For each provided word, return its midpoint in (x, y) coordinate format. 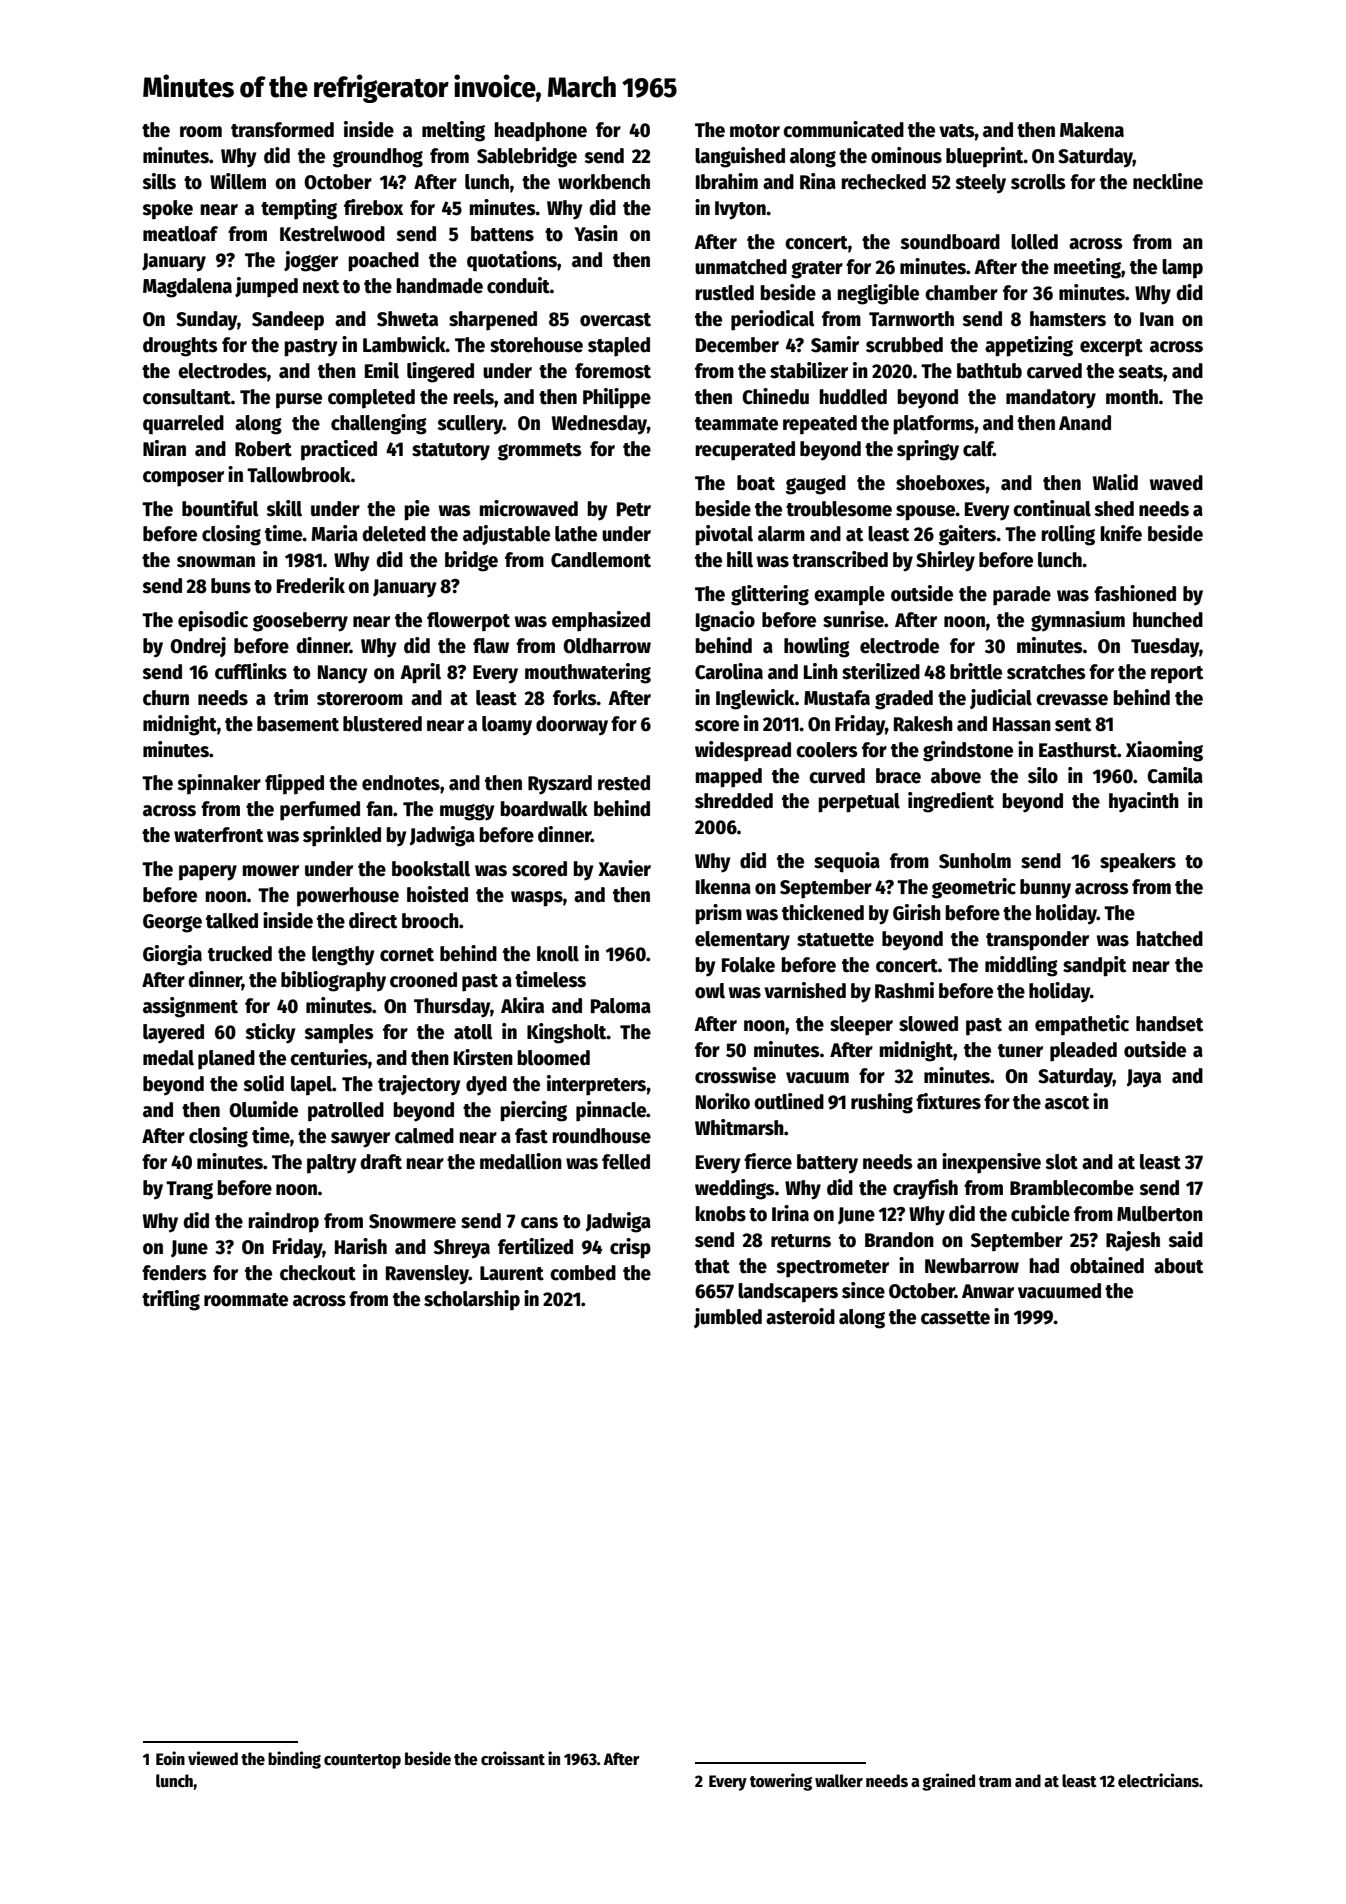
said (1185, 1239)
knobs (720, 1214)
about (1178, 1266)
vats (957, 131)
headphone (540, 132)
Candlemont (601, 560)
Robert (263, 449)
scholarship (472, 1300)
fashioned (1135, 593)
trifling (171, 1300)
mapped (728, 778)
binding (294, 1760)
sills (159, 181)
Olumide (263, 1109)
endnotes (401, 783)
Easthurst (1078, 750)
